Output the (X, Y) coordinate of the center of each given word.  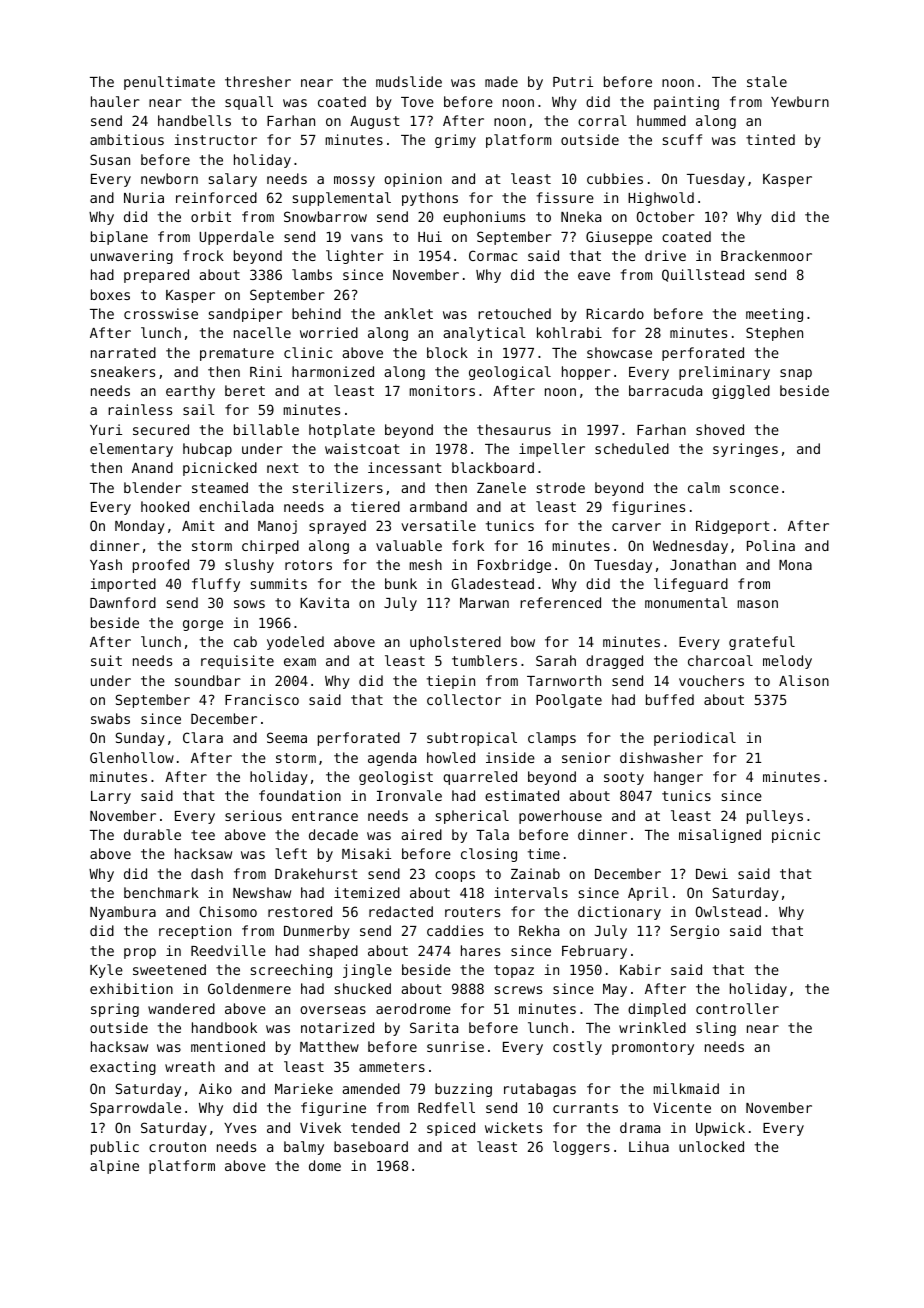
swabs (110, 718)
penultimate (169, 83)
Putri (573, 81)
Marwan (484, 603)
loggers (581, 1148)
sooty (624, 778)
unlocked (711, 1146)
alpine (114, 1167)
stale (767, 81)
